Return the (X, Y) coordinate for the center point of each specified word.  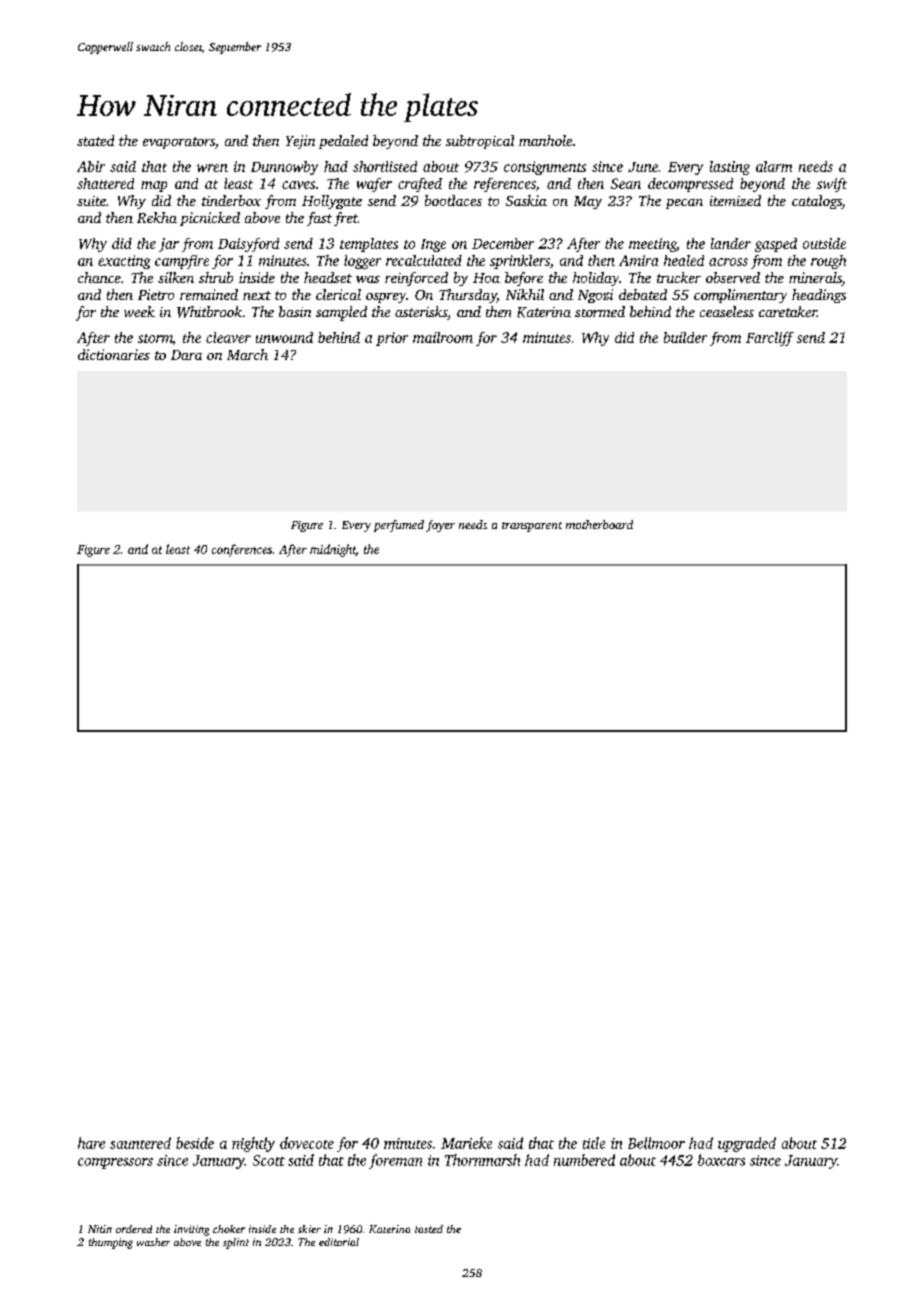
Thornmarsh (482, 1160)
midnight (333, 550)
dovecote (307, 1143)
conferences (242, 550)
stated (95, 140)
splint (236, 1243)
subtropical (480, 142)
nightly (253, 1144)
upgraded (747, 1144)
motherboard (599, 524)
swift (832, 185)
